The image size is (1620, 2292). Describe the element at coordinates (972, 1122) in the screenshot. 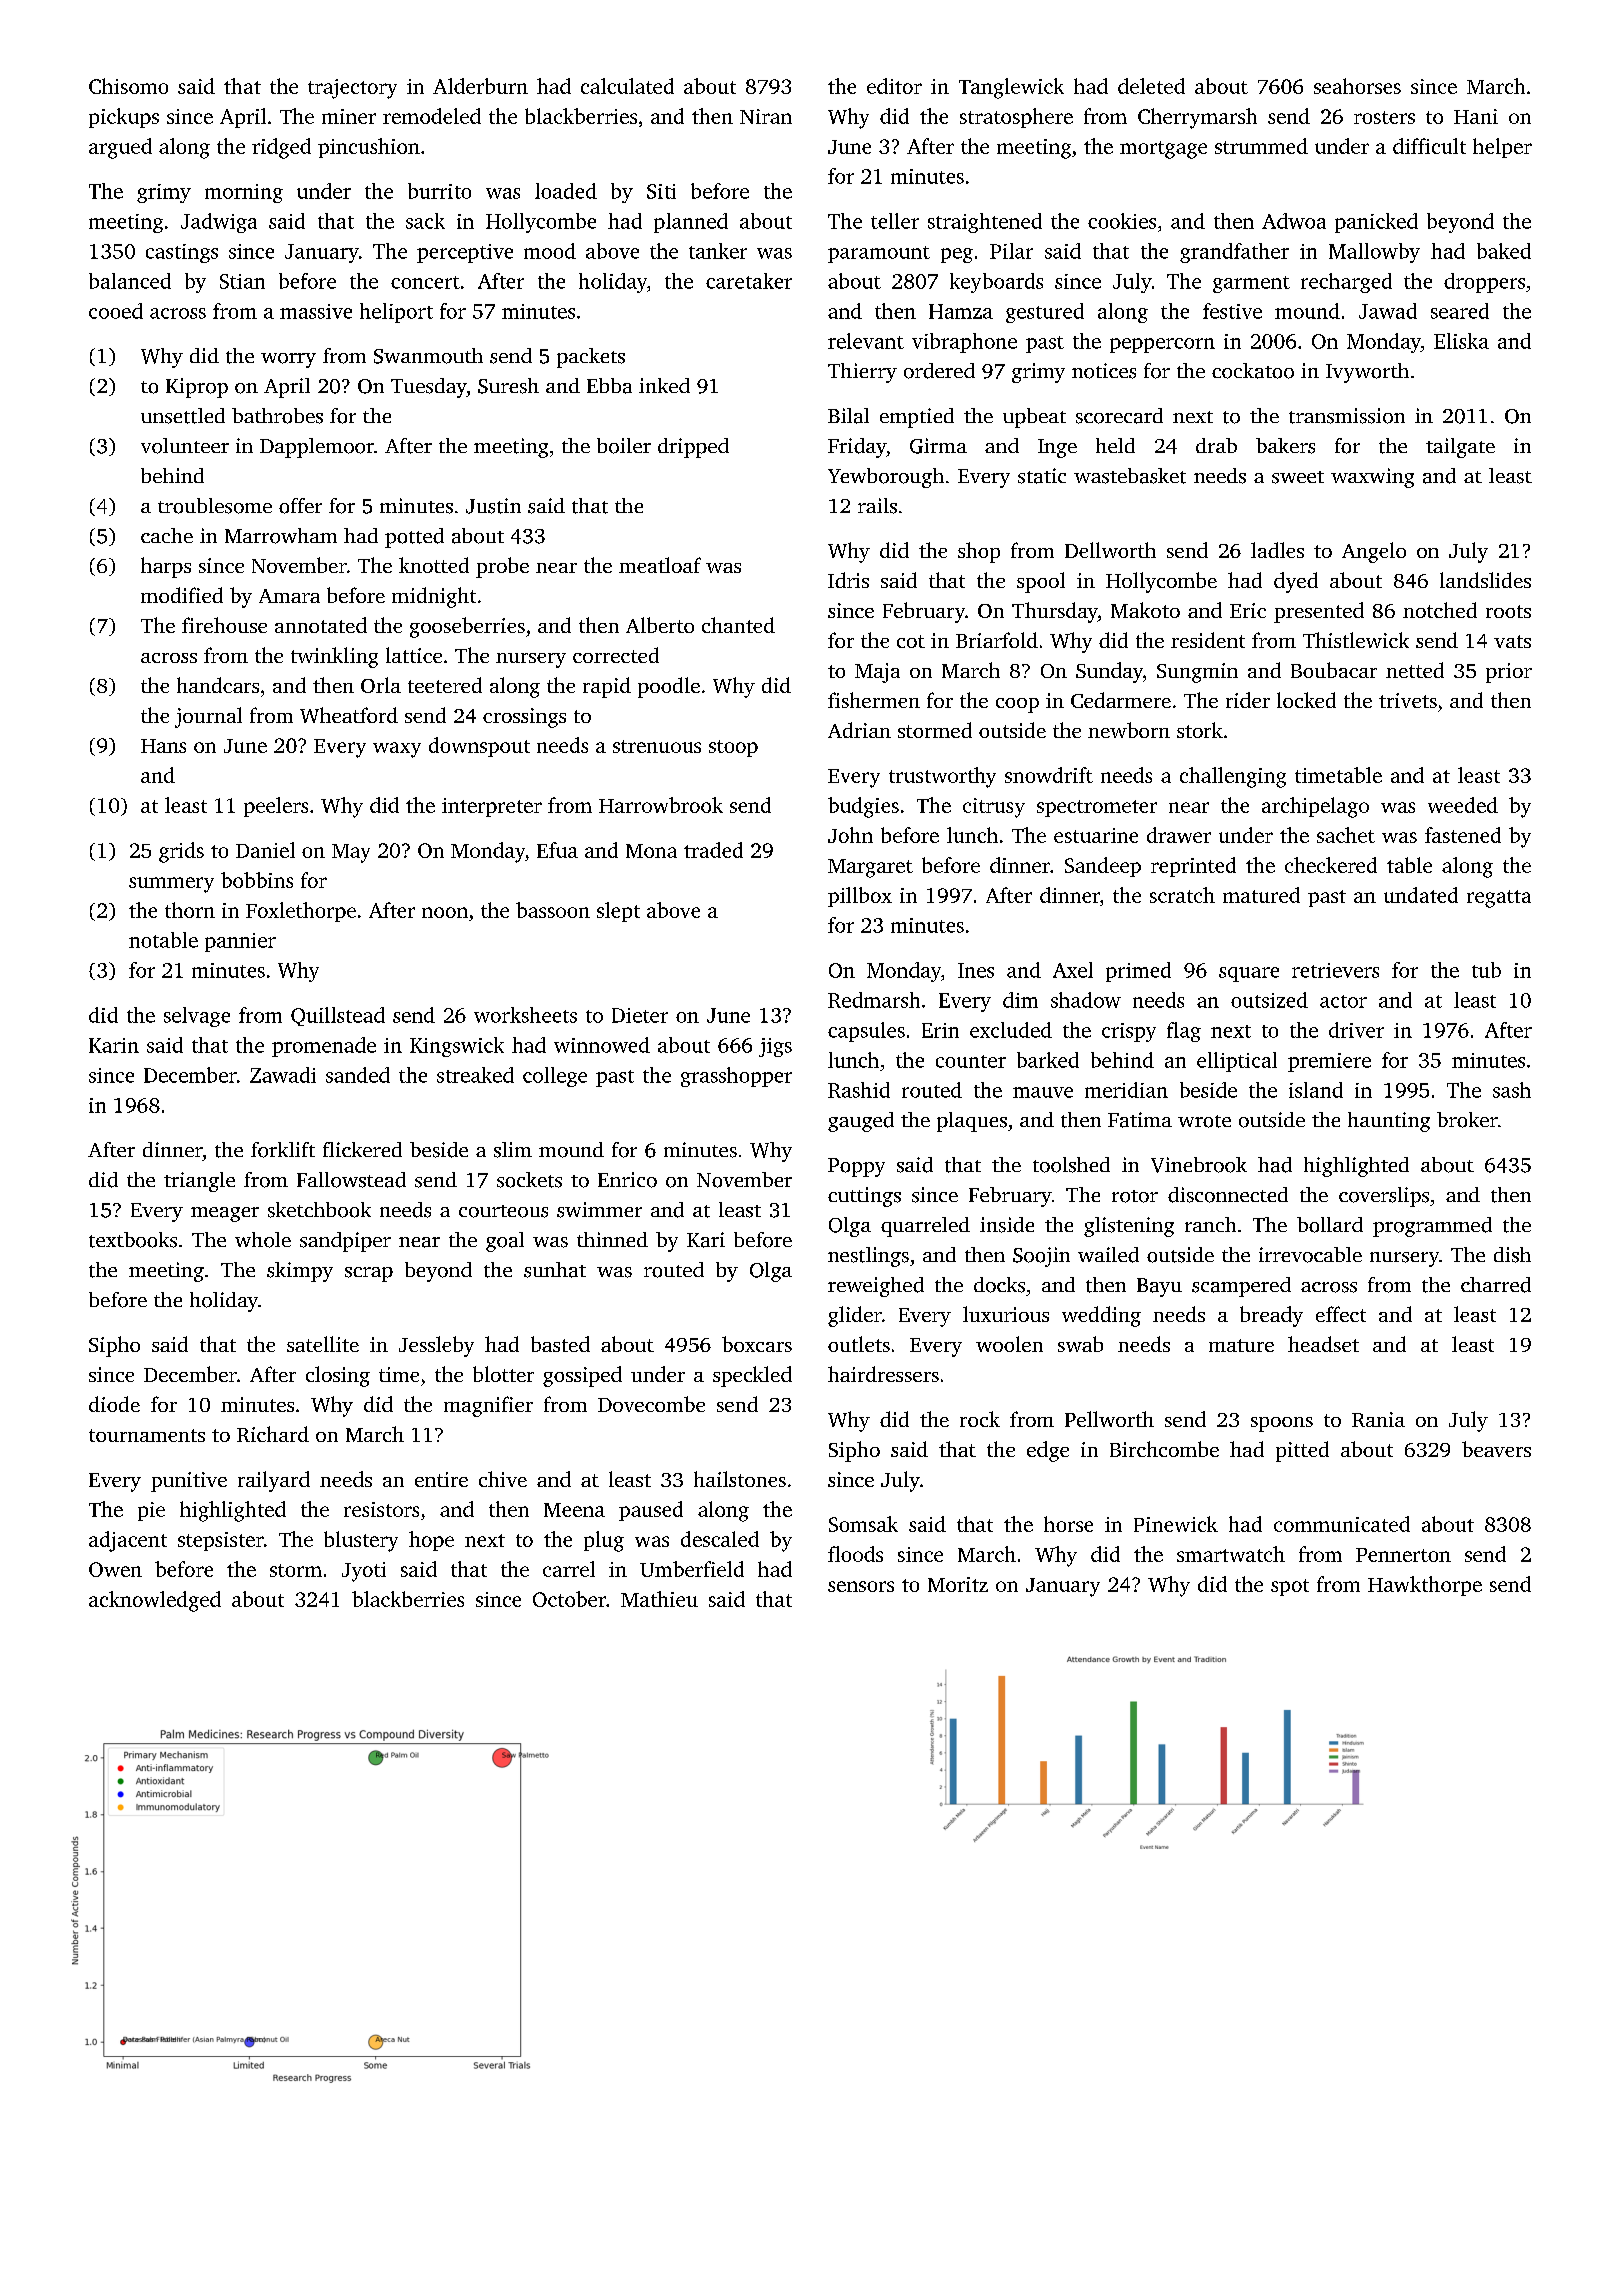

I see `plaques` at that location.
